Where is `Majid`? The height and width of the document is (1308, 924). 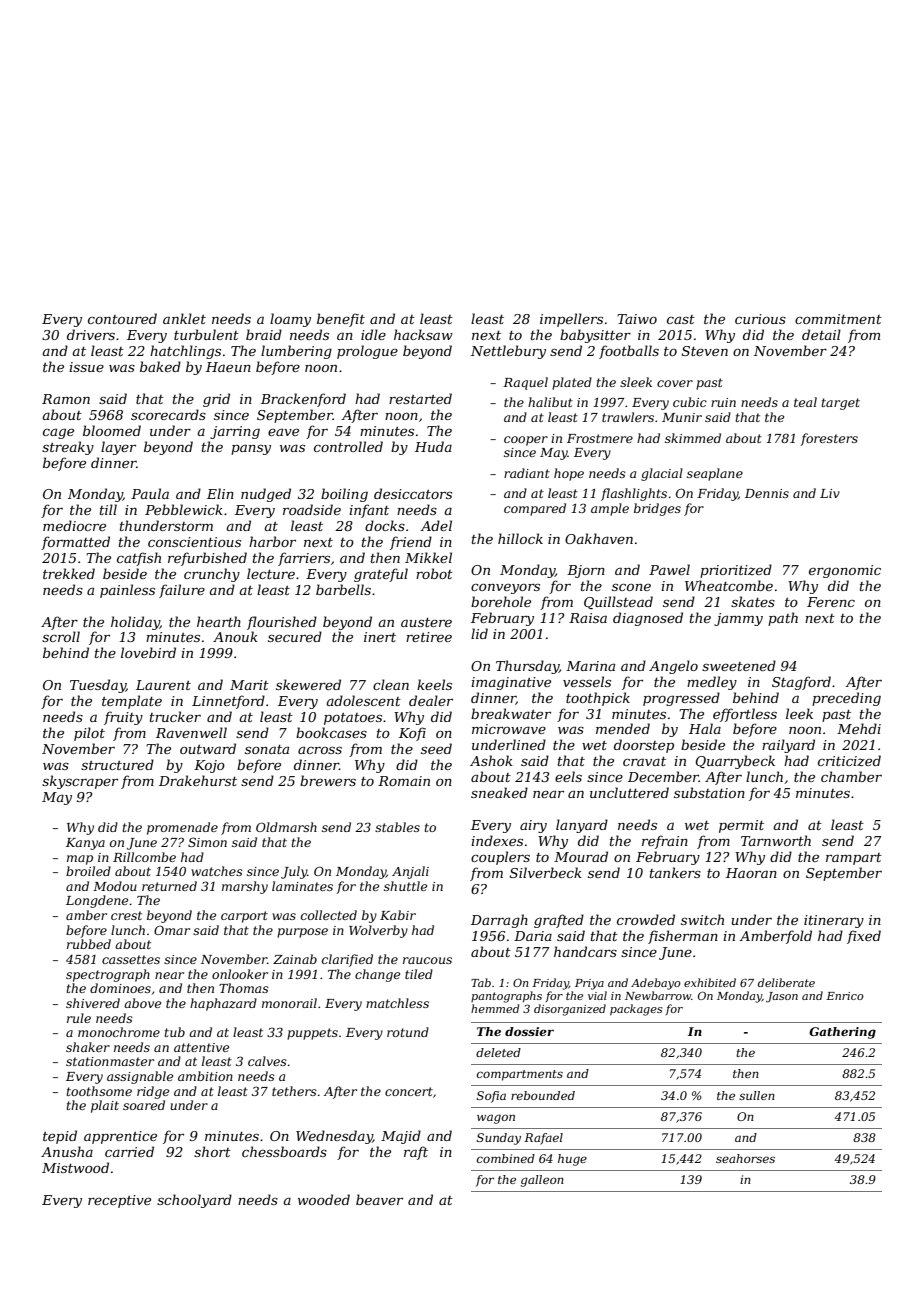
Majid is located at coordinates (401, 1137).
